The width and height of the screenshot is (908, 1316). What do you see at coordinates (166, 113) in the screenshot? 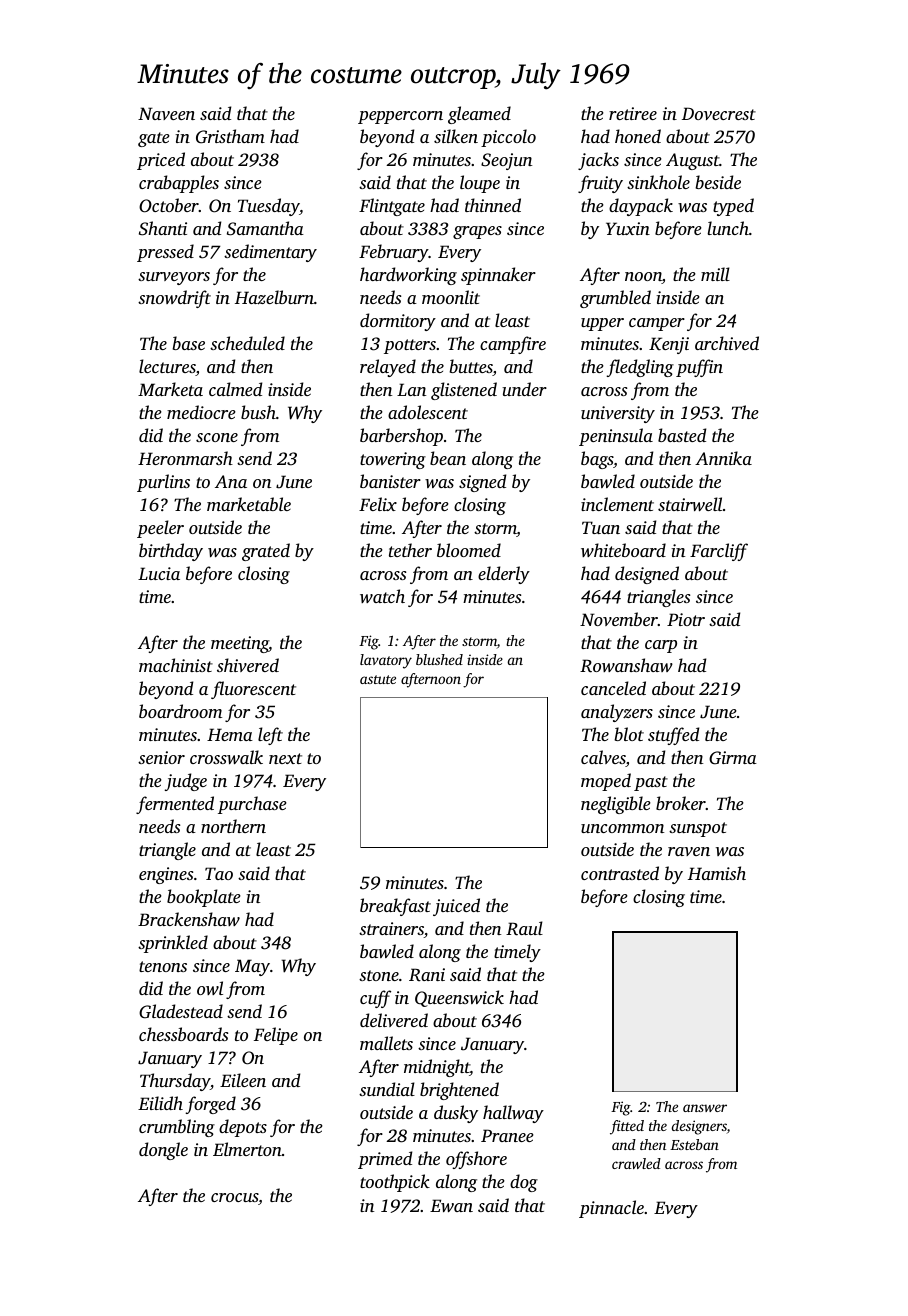
I see `Naveen` at bounding box center [166, 113].
